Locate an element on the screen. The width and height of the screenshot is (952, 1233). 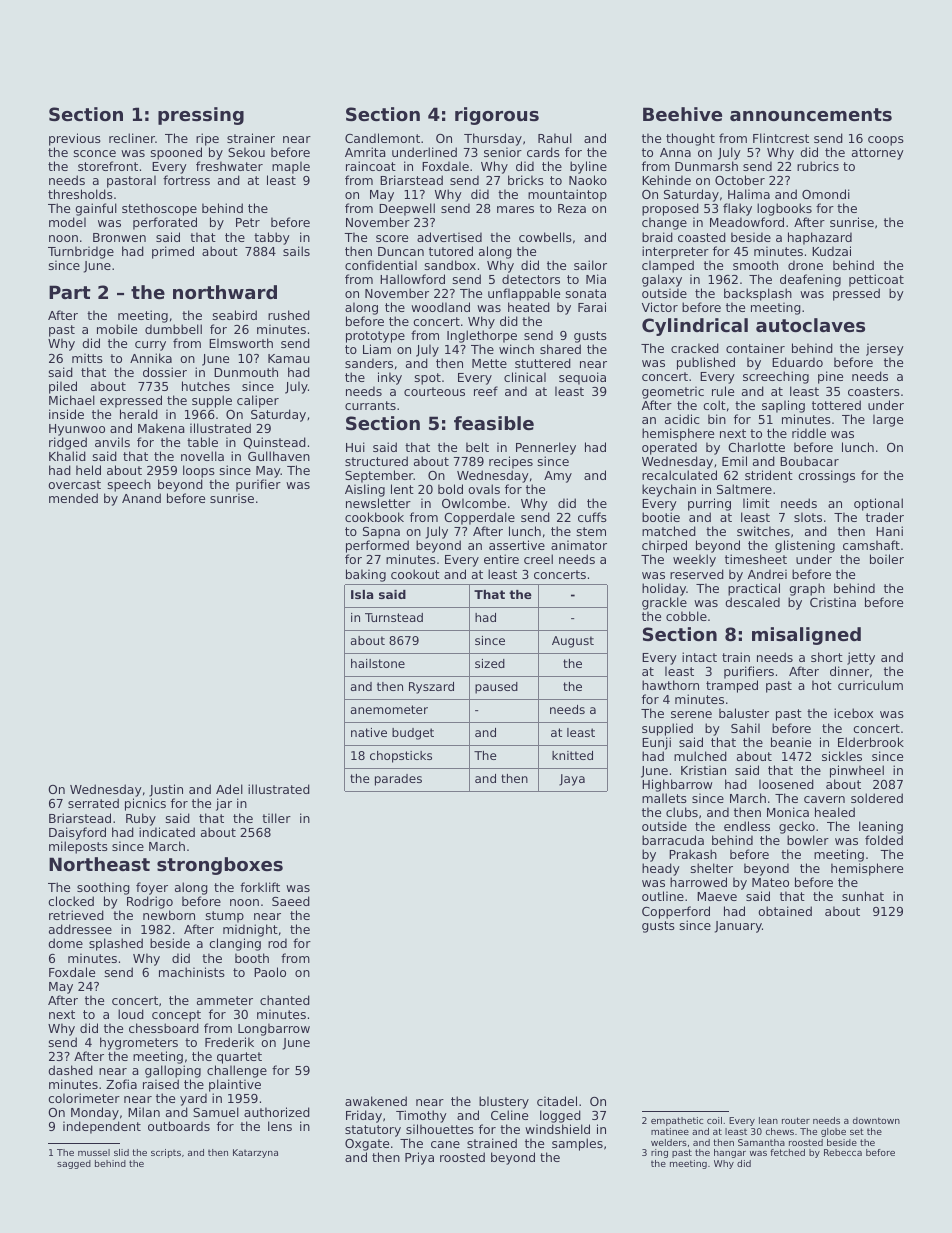
outline is located at coordinates (663, 896).
